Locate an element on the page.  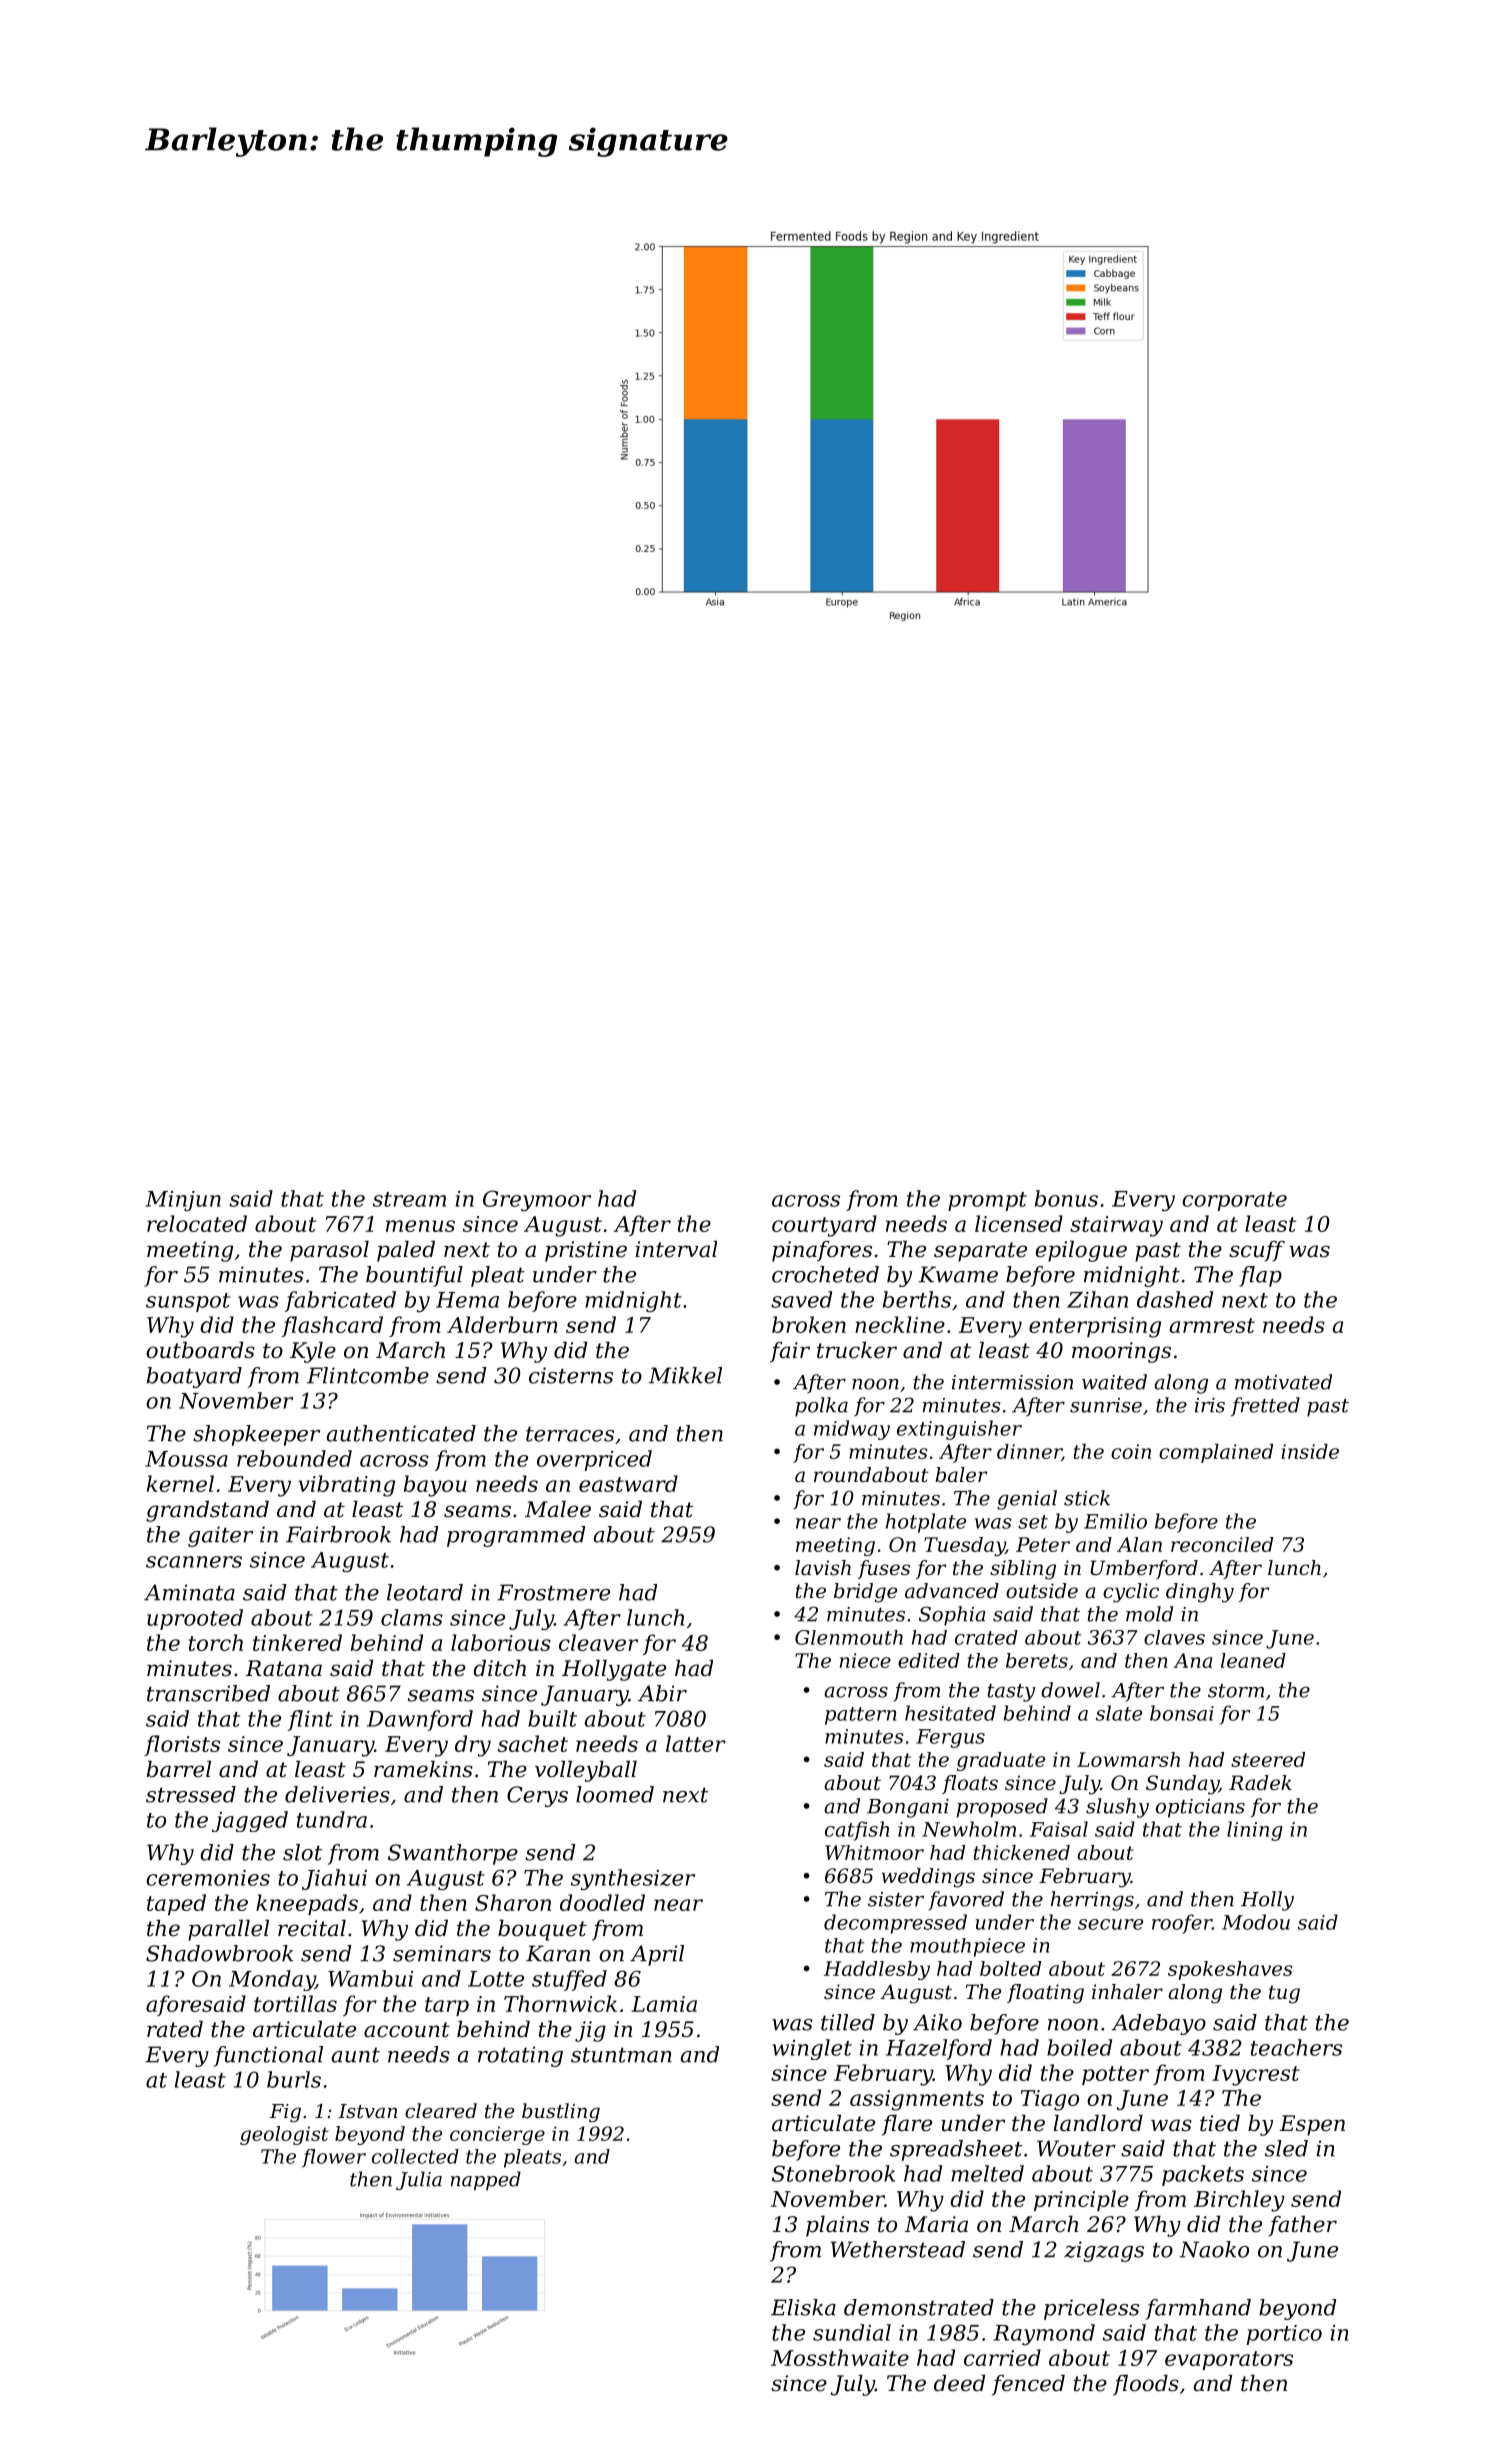
Radek is located at coordinates (1260, 1783).
